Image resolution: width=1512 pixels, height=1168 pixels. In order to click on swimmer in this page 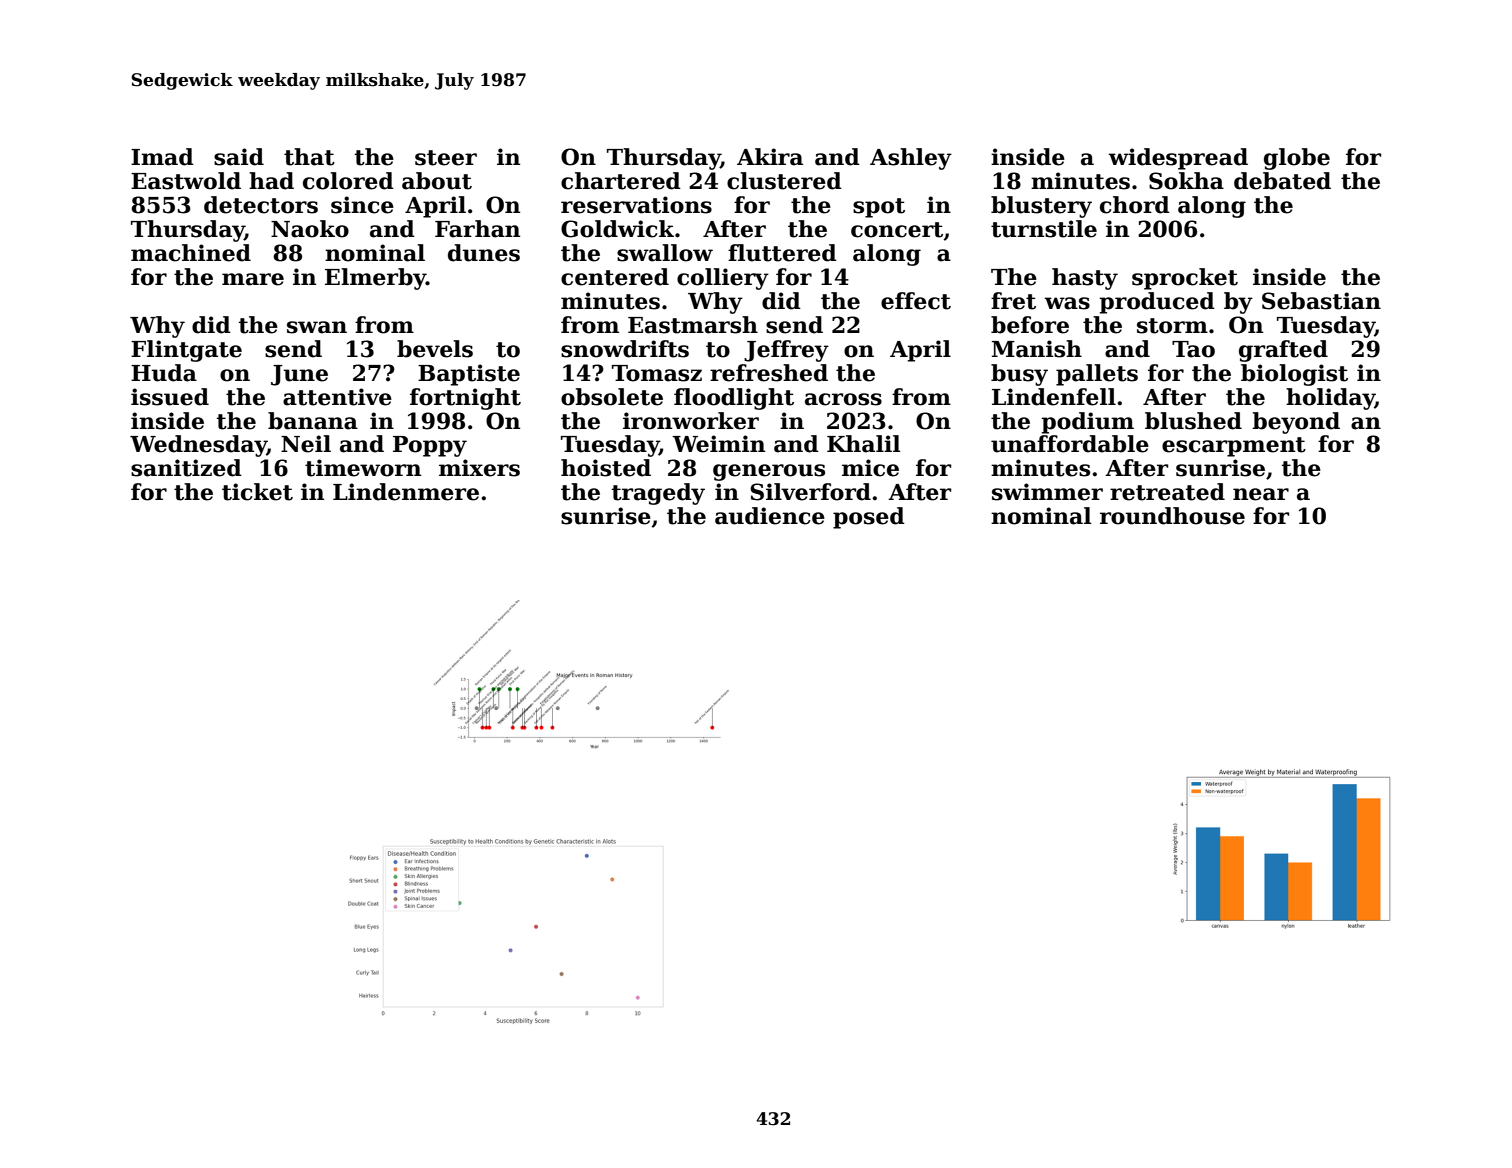, I will do `click(1047, 492)`.
